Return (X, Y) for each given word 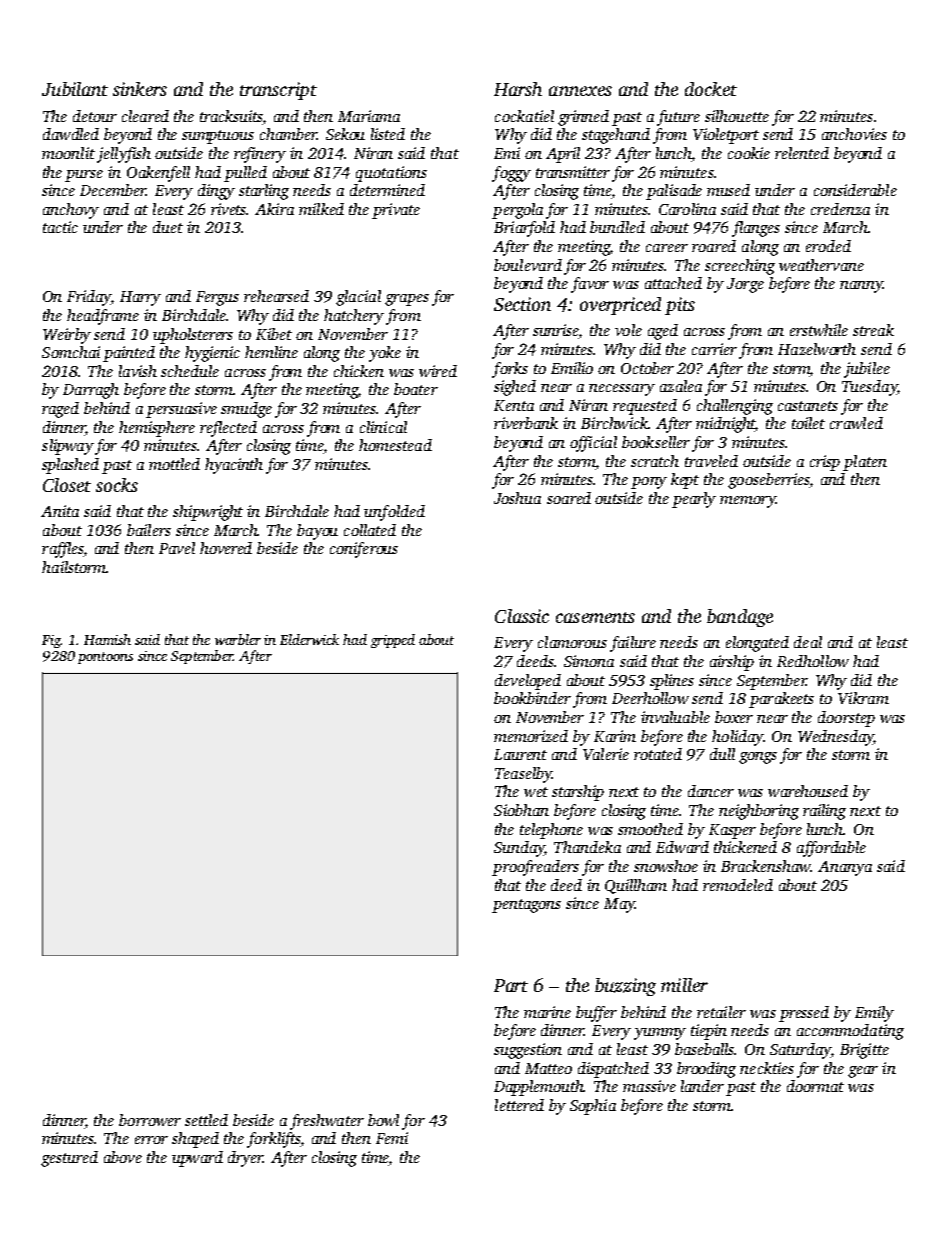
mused (728, 190)
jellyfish (124, 155)
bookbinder (532, 698)
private (396, 211)
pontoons (105, 658)
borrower (150, 1120)
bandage (740, 618)
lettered (519, 1105)
